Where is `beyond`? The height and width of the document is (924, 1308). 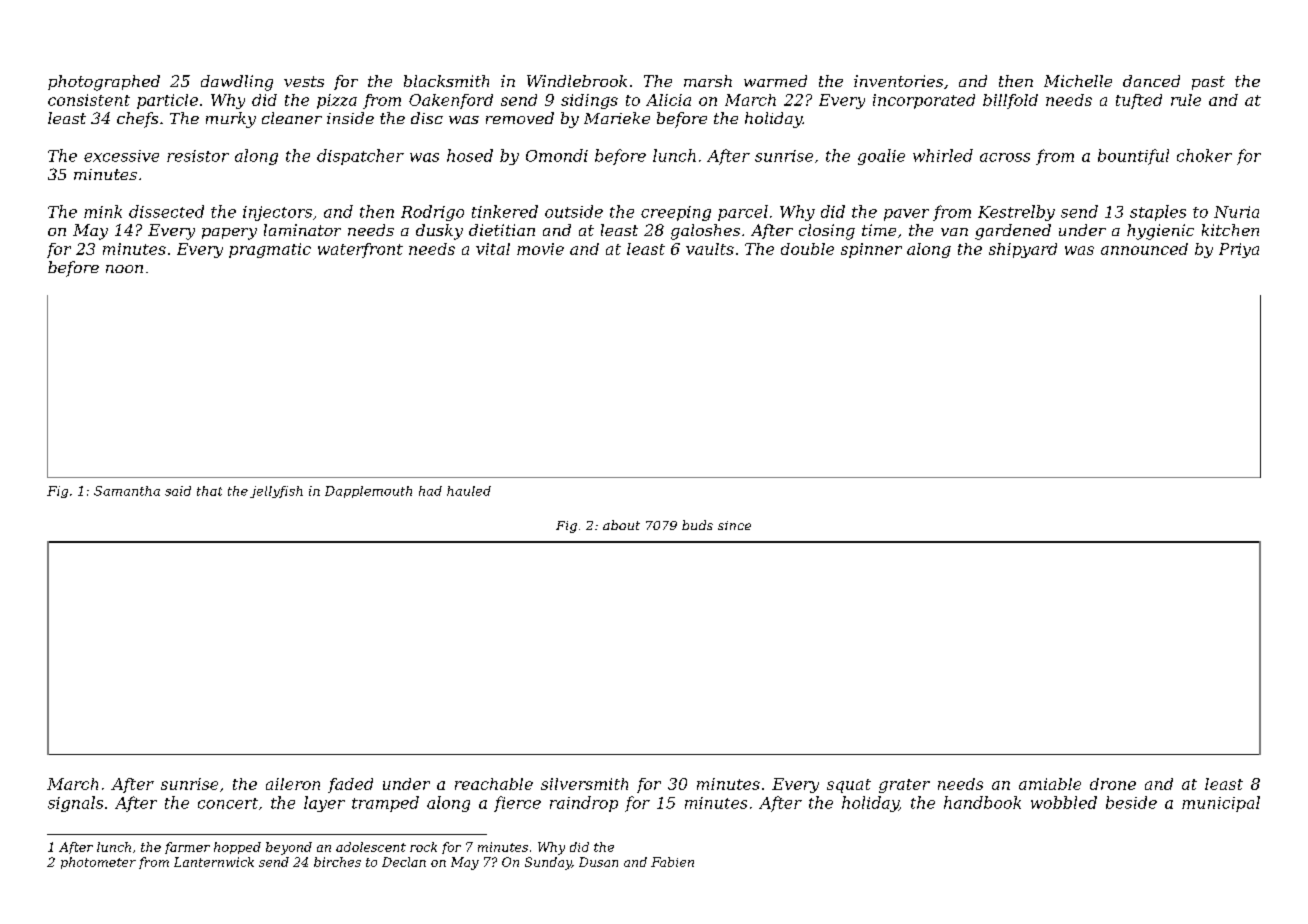
beyond is located at coordinates (289, 848).
